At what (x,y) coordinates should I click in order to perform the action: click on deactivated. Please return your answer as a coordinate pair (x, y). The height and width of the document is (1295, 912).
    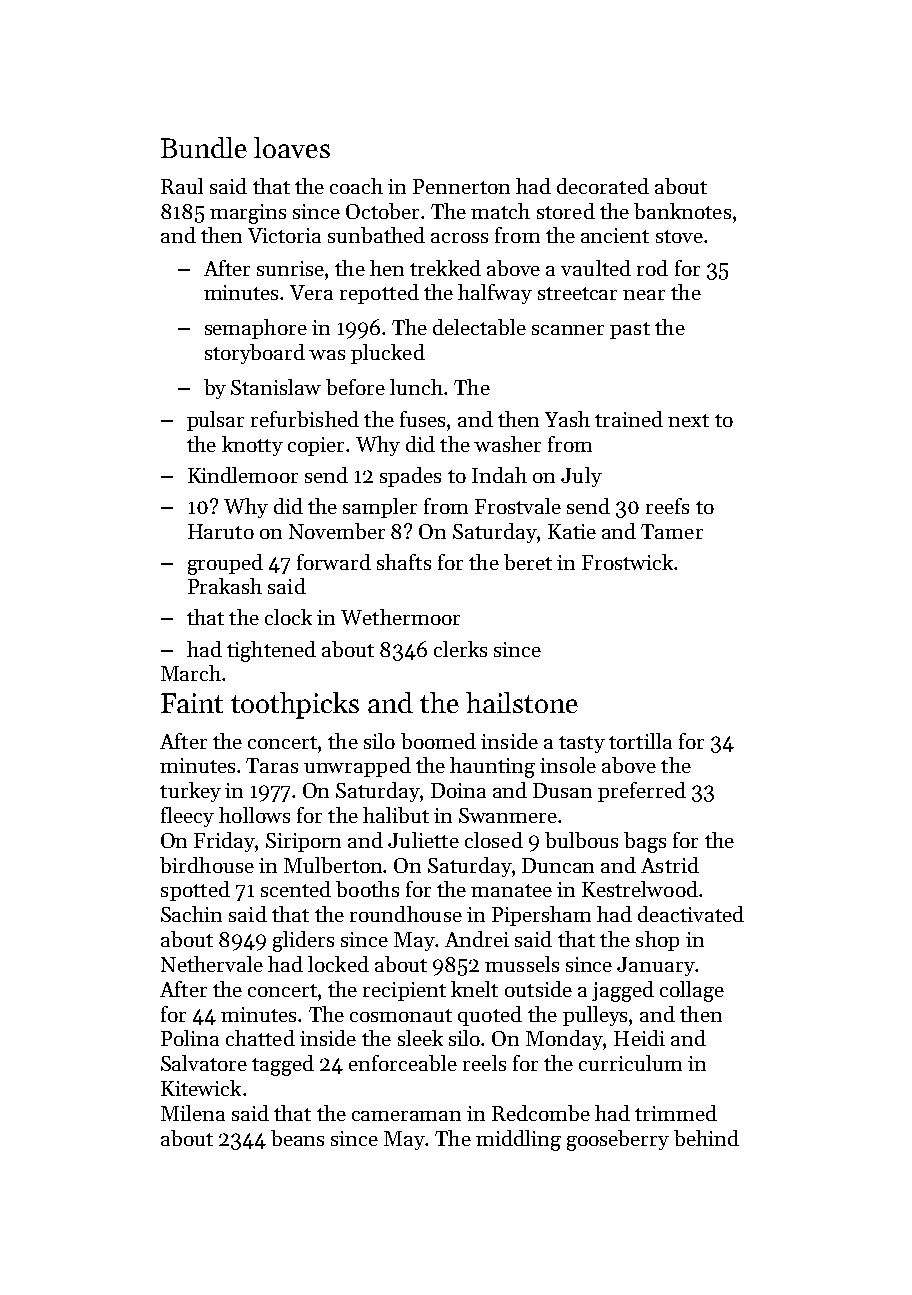
    Looking at the image, I should click on (691, 914).
